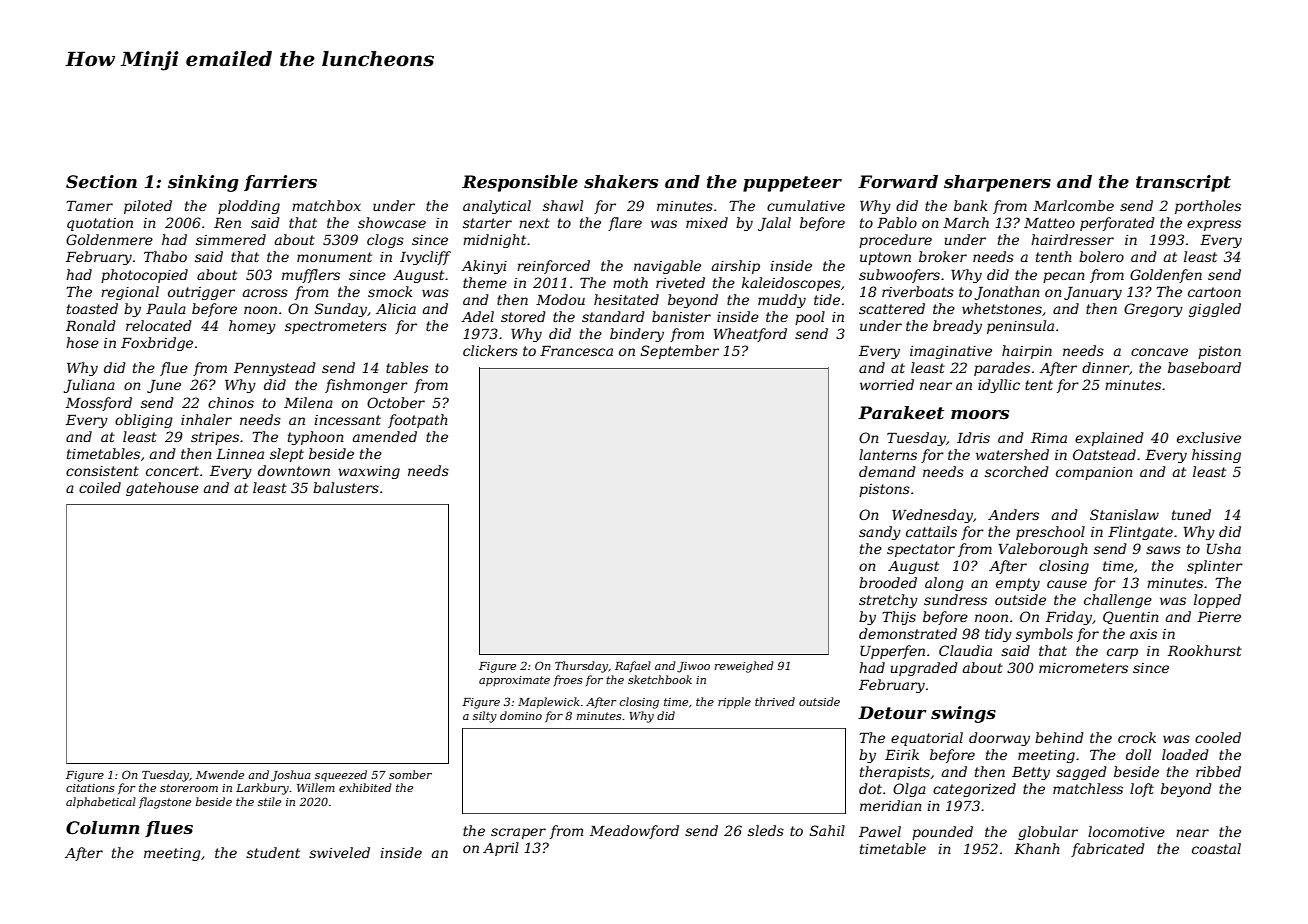  I want to click on domino, so click(521, 715).
